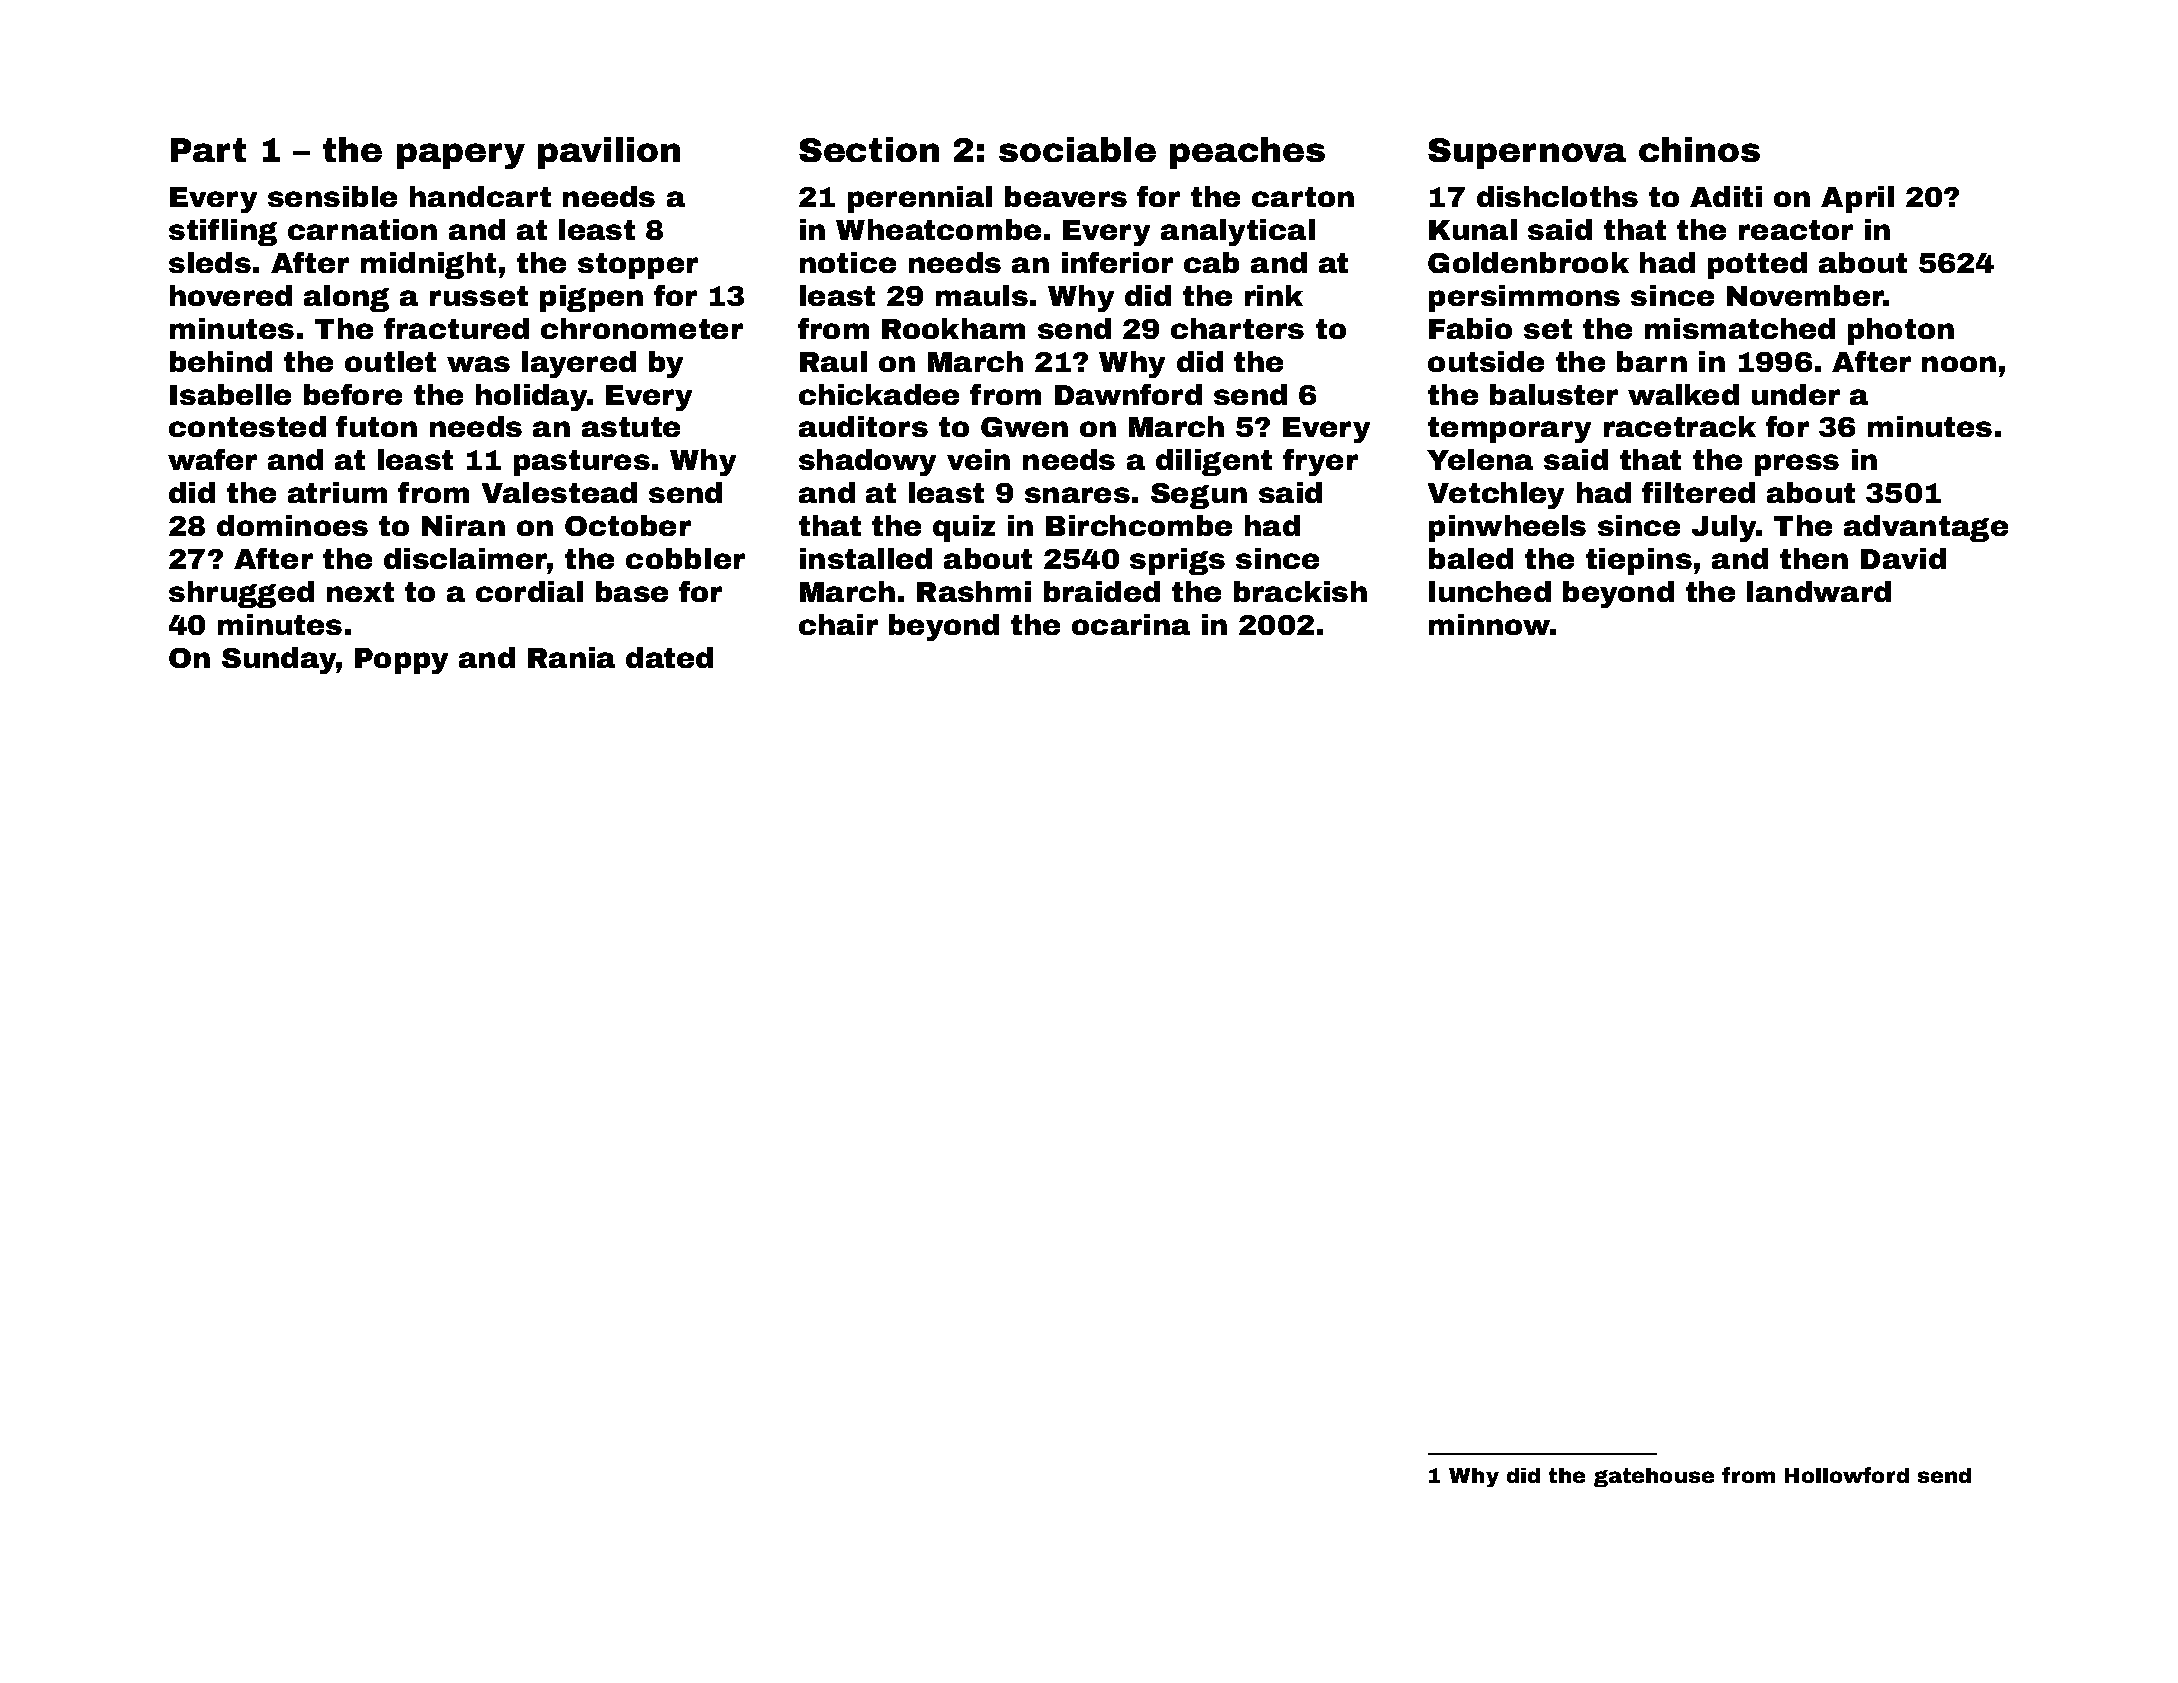  I want to click on lunched, so click(1490, 591).
